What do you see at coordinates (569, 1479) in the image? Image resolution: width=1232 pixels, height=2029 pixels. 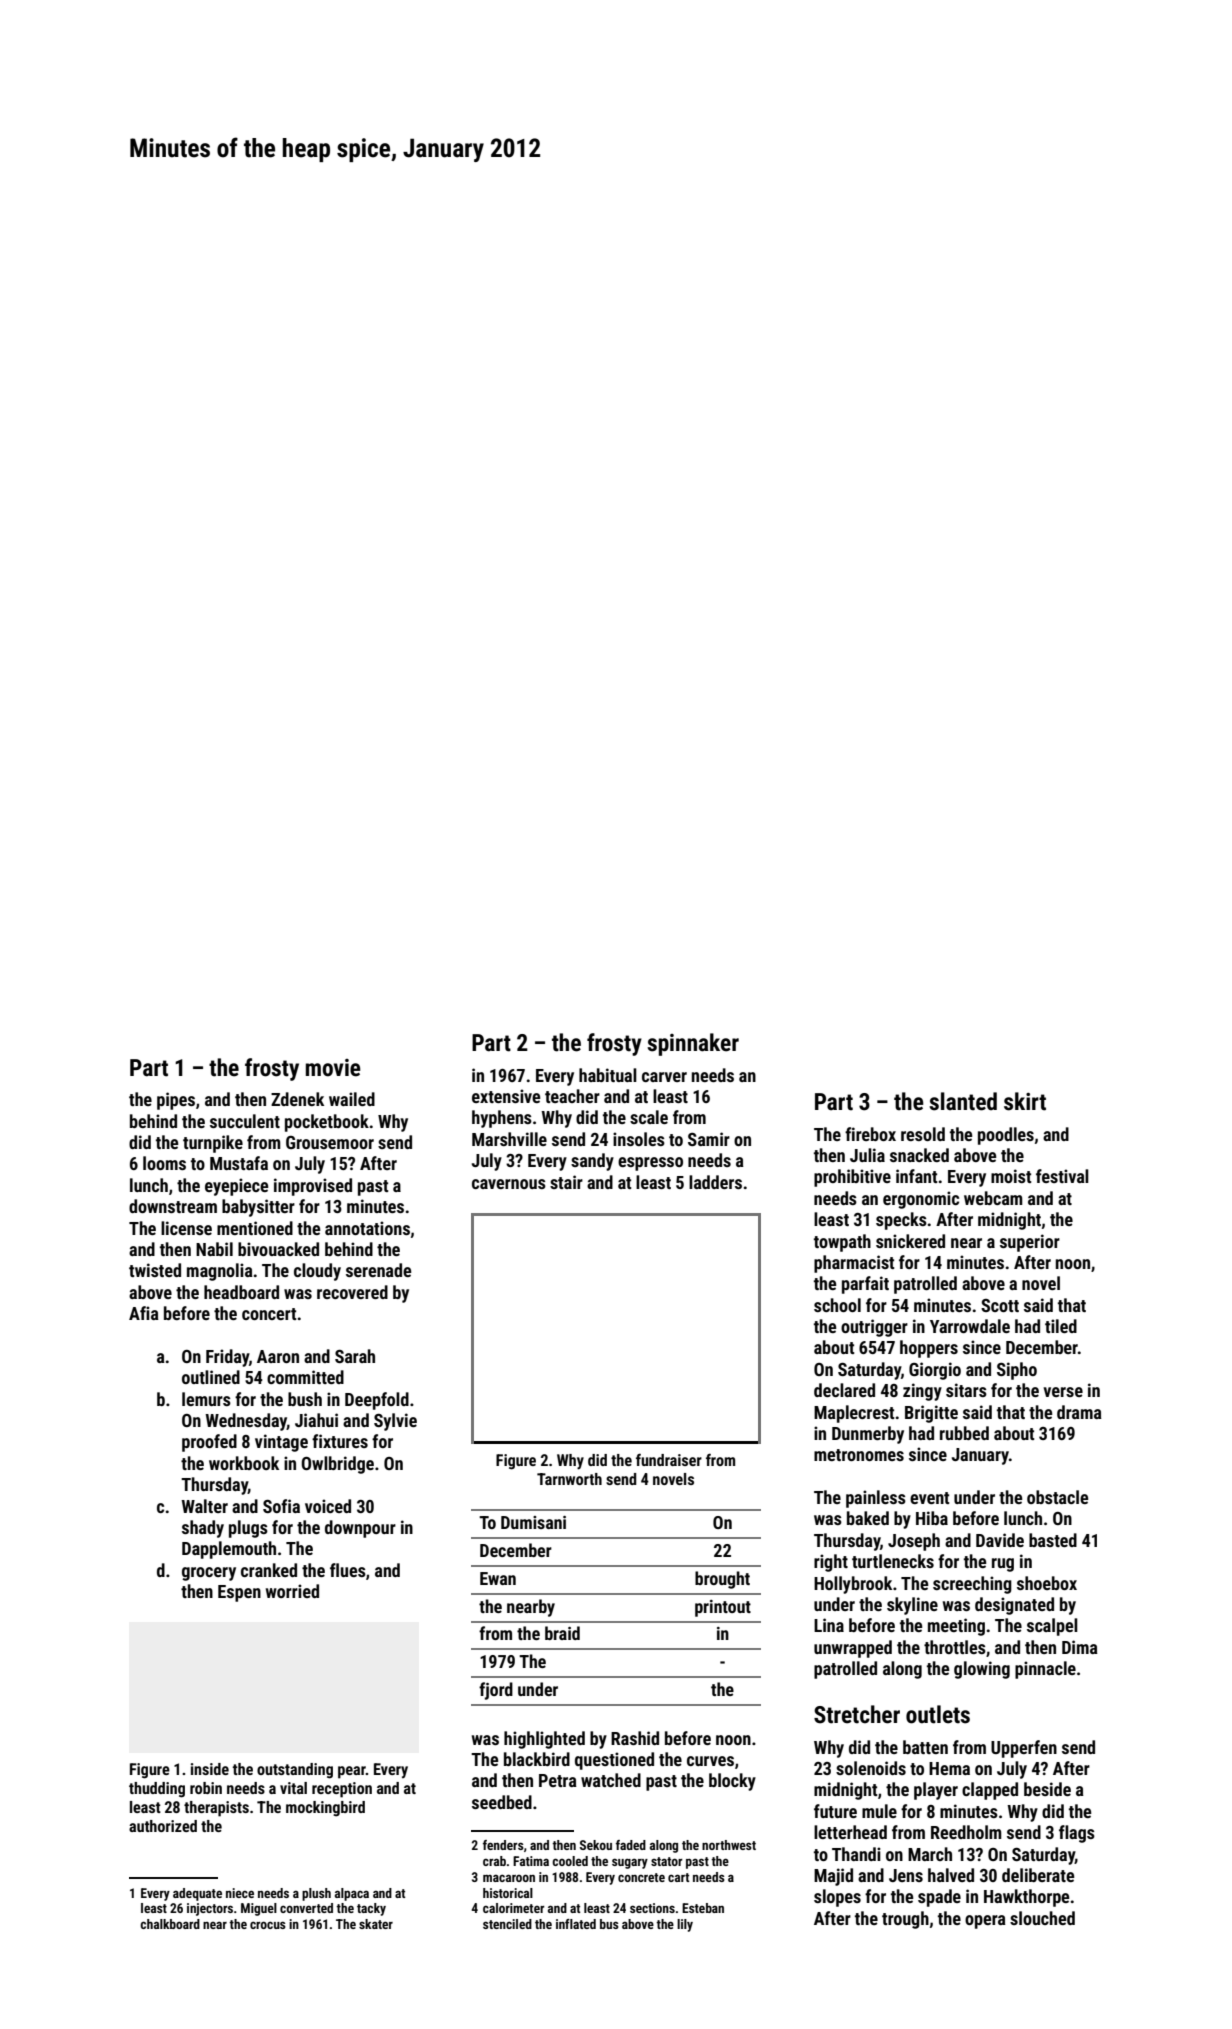 I see `Tarnworth` at bounding box center [569, 1479].
